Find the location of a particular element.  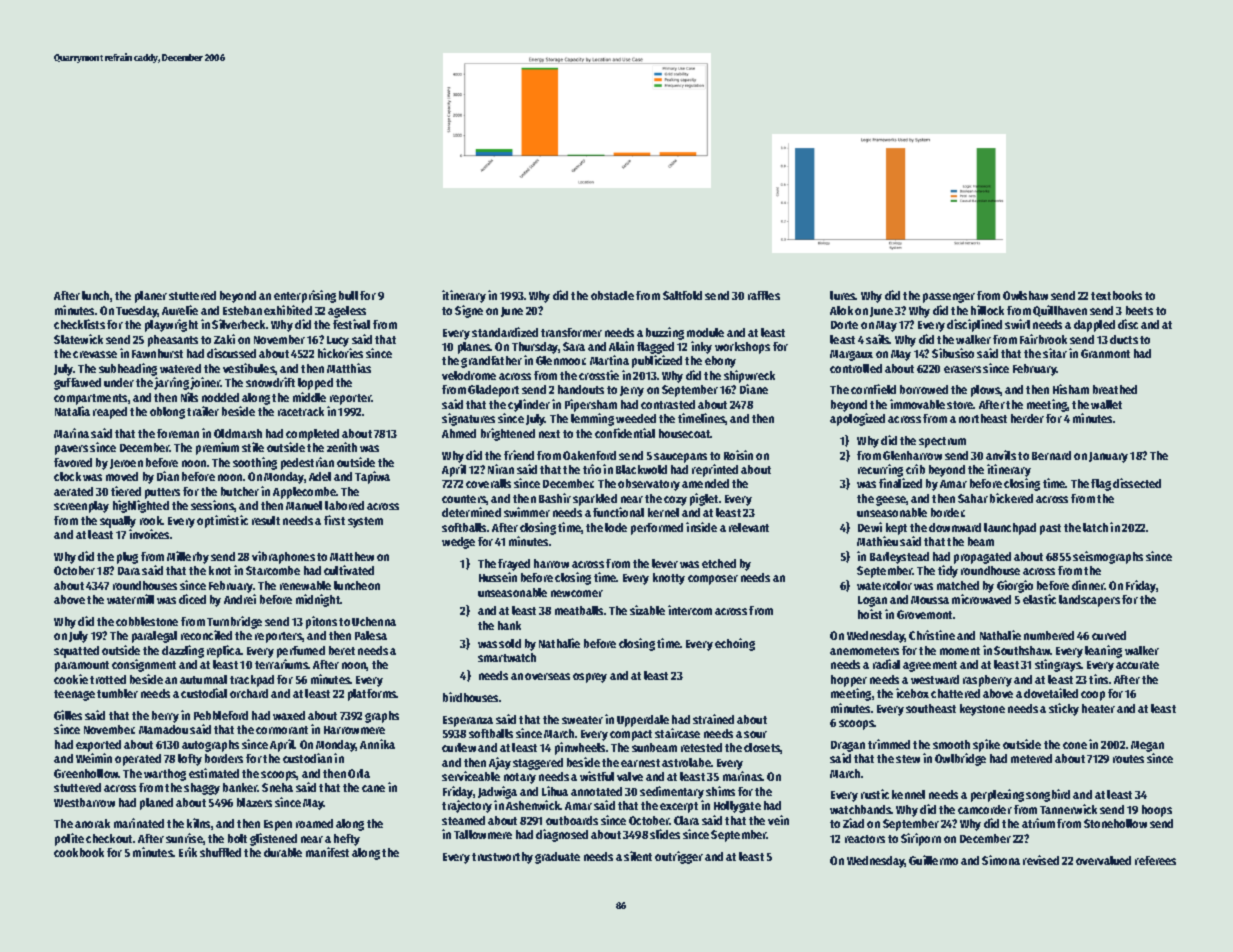

determined is located at coordinates (471, 512).
